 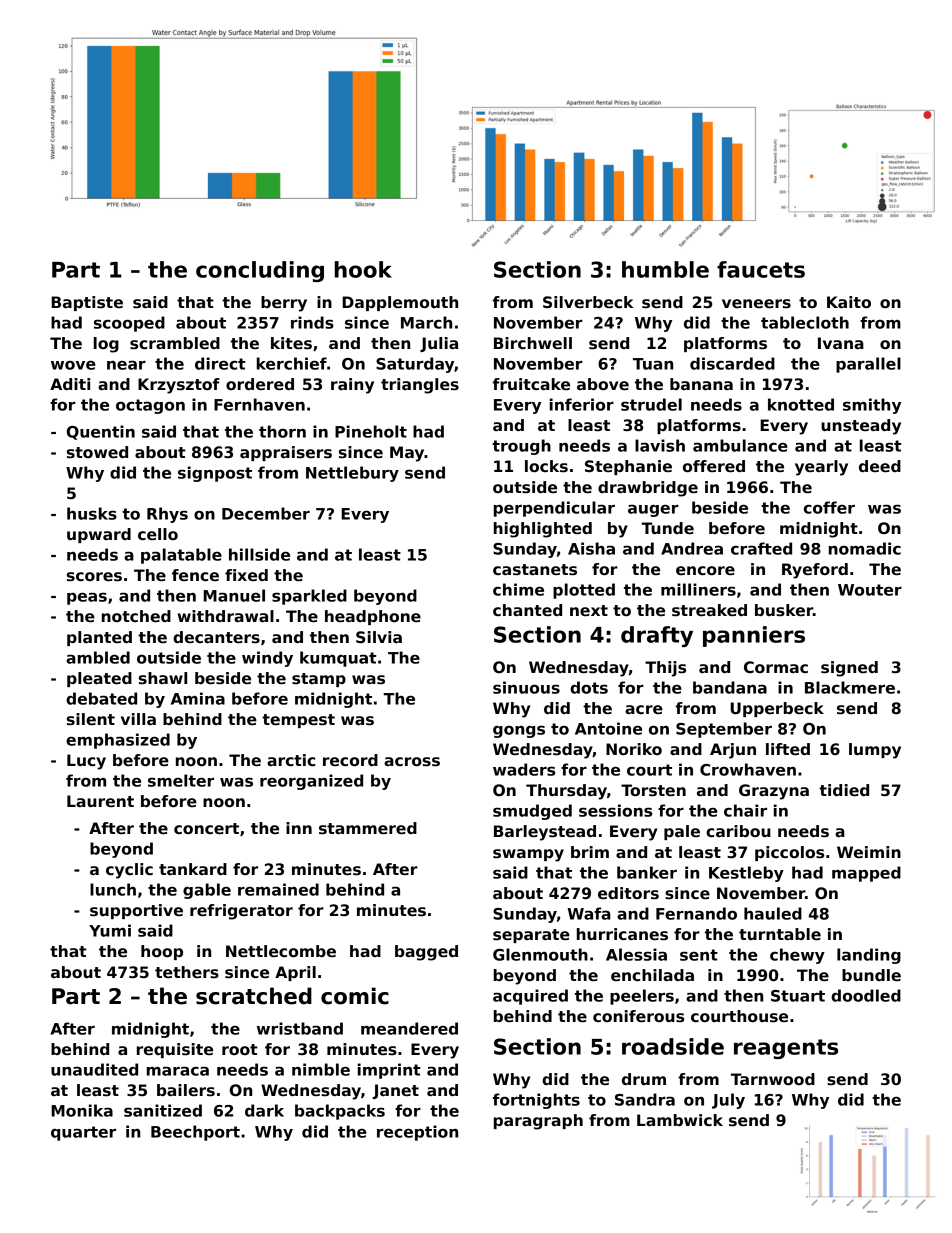 What do you see at coordinates (774, 792) in the page?
I see `Grazyna` at bounding box center [774, 792].
